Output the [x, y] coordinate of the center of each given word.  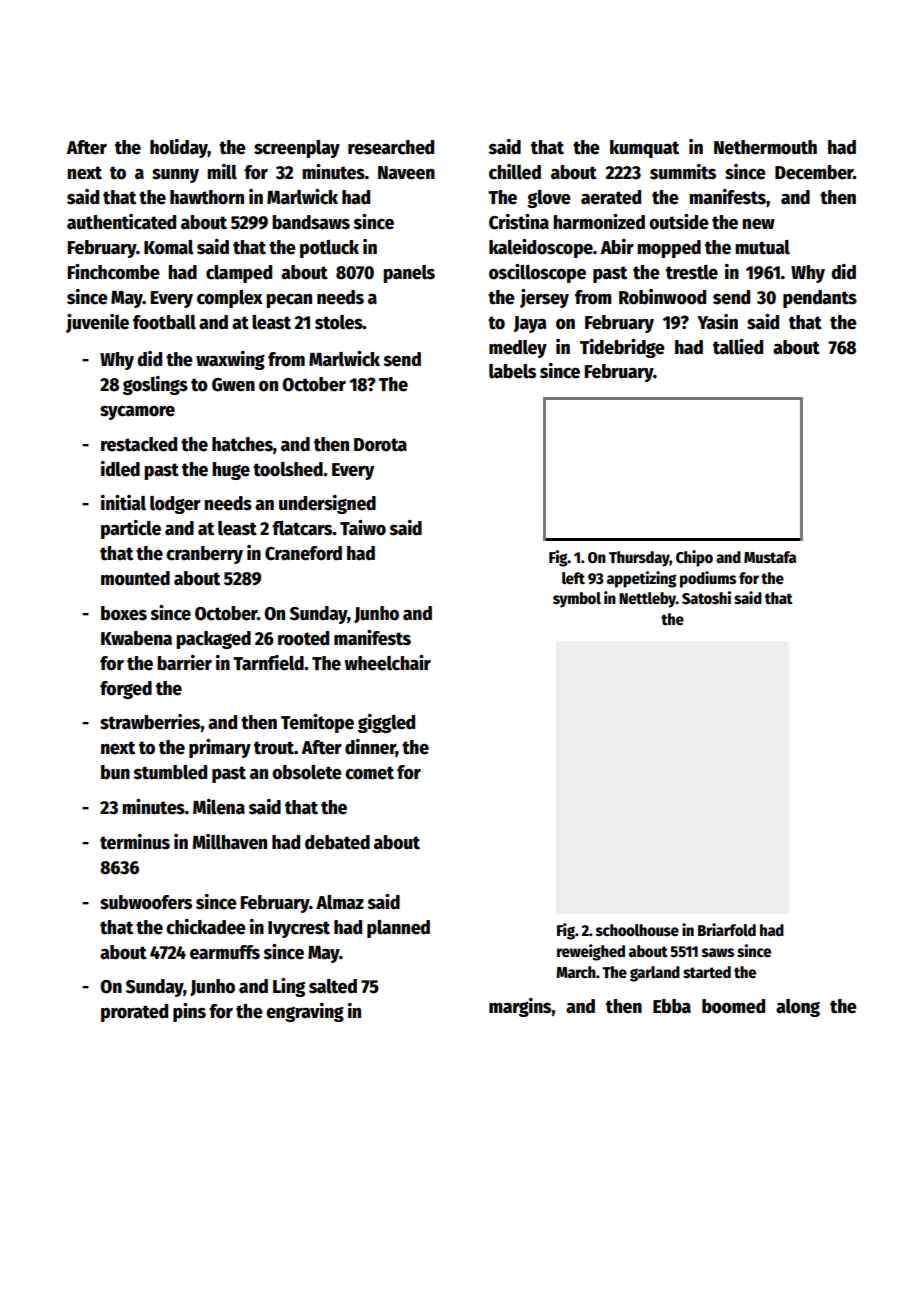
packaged [213, 640]
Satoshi [706, 597]
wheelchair [387, 663]
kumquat [644, 149]
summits [683, 172]
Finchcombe [114, 272]
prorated [134, 1013]
